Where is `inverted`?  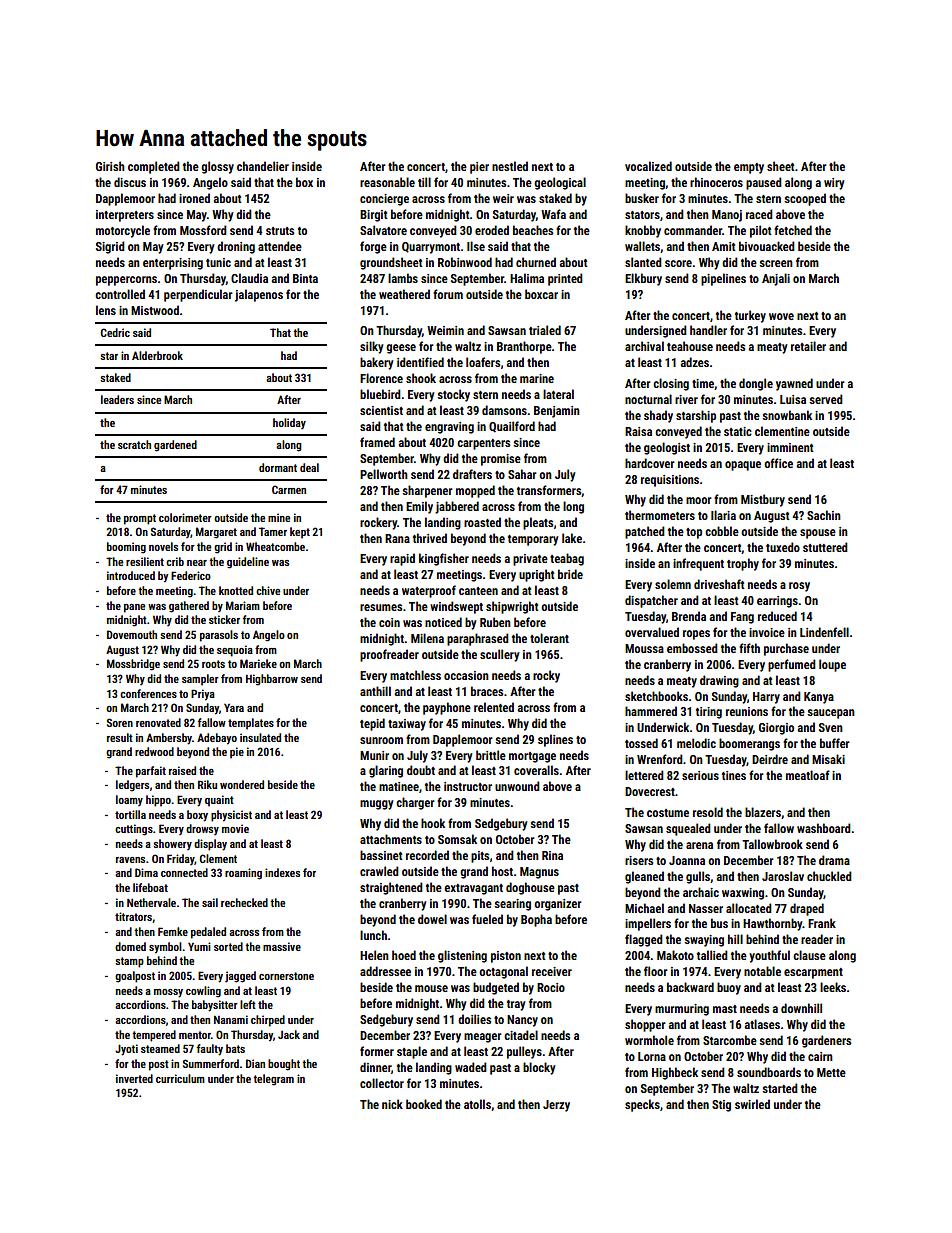 inverted is located at coordinates (134, 1078).
